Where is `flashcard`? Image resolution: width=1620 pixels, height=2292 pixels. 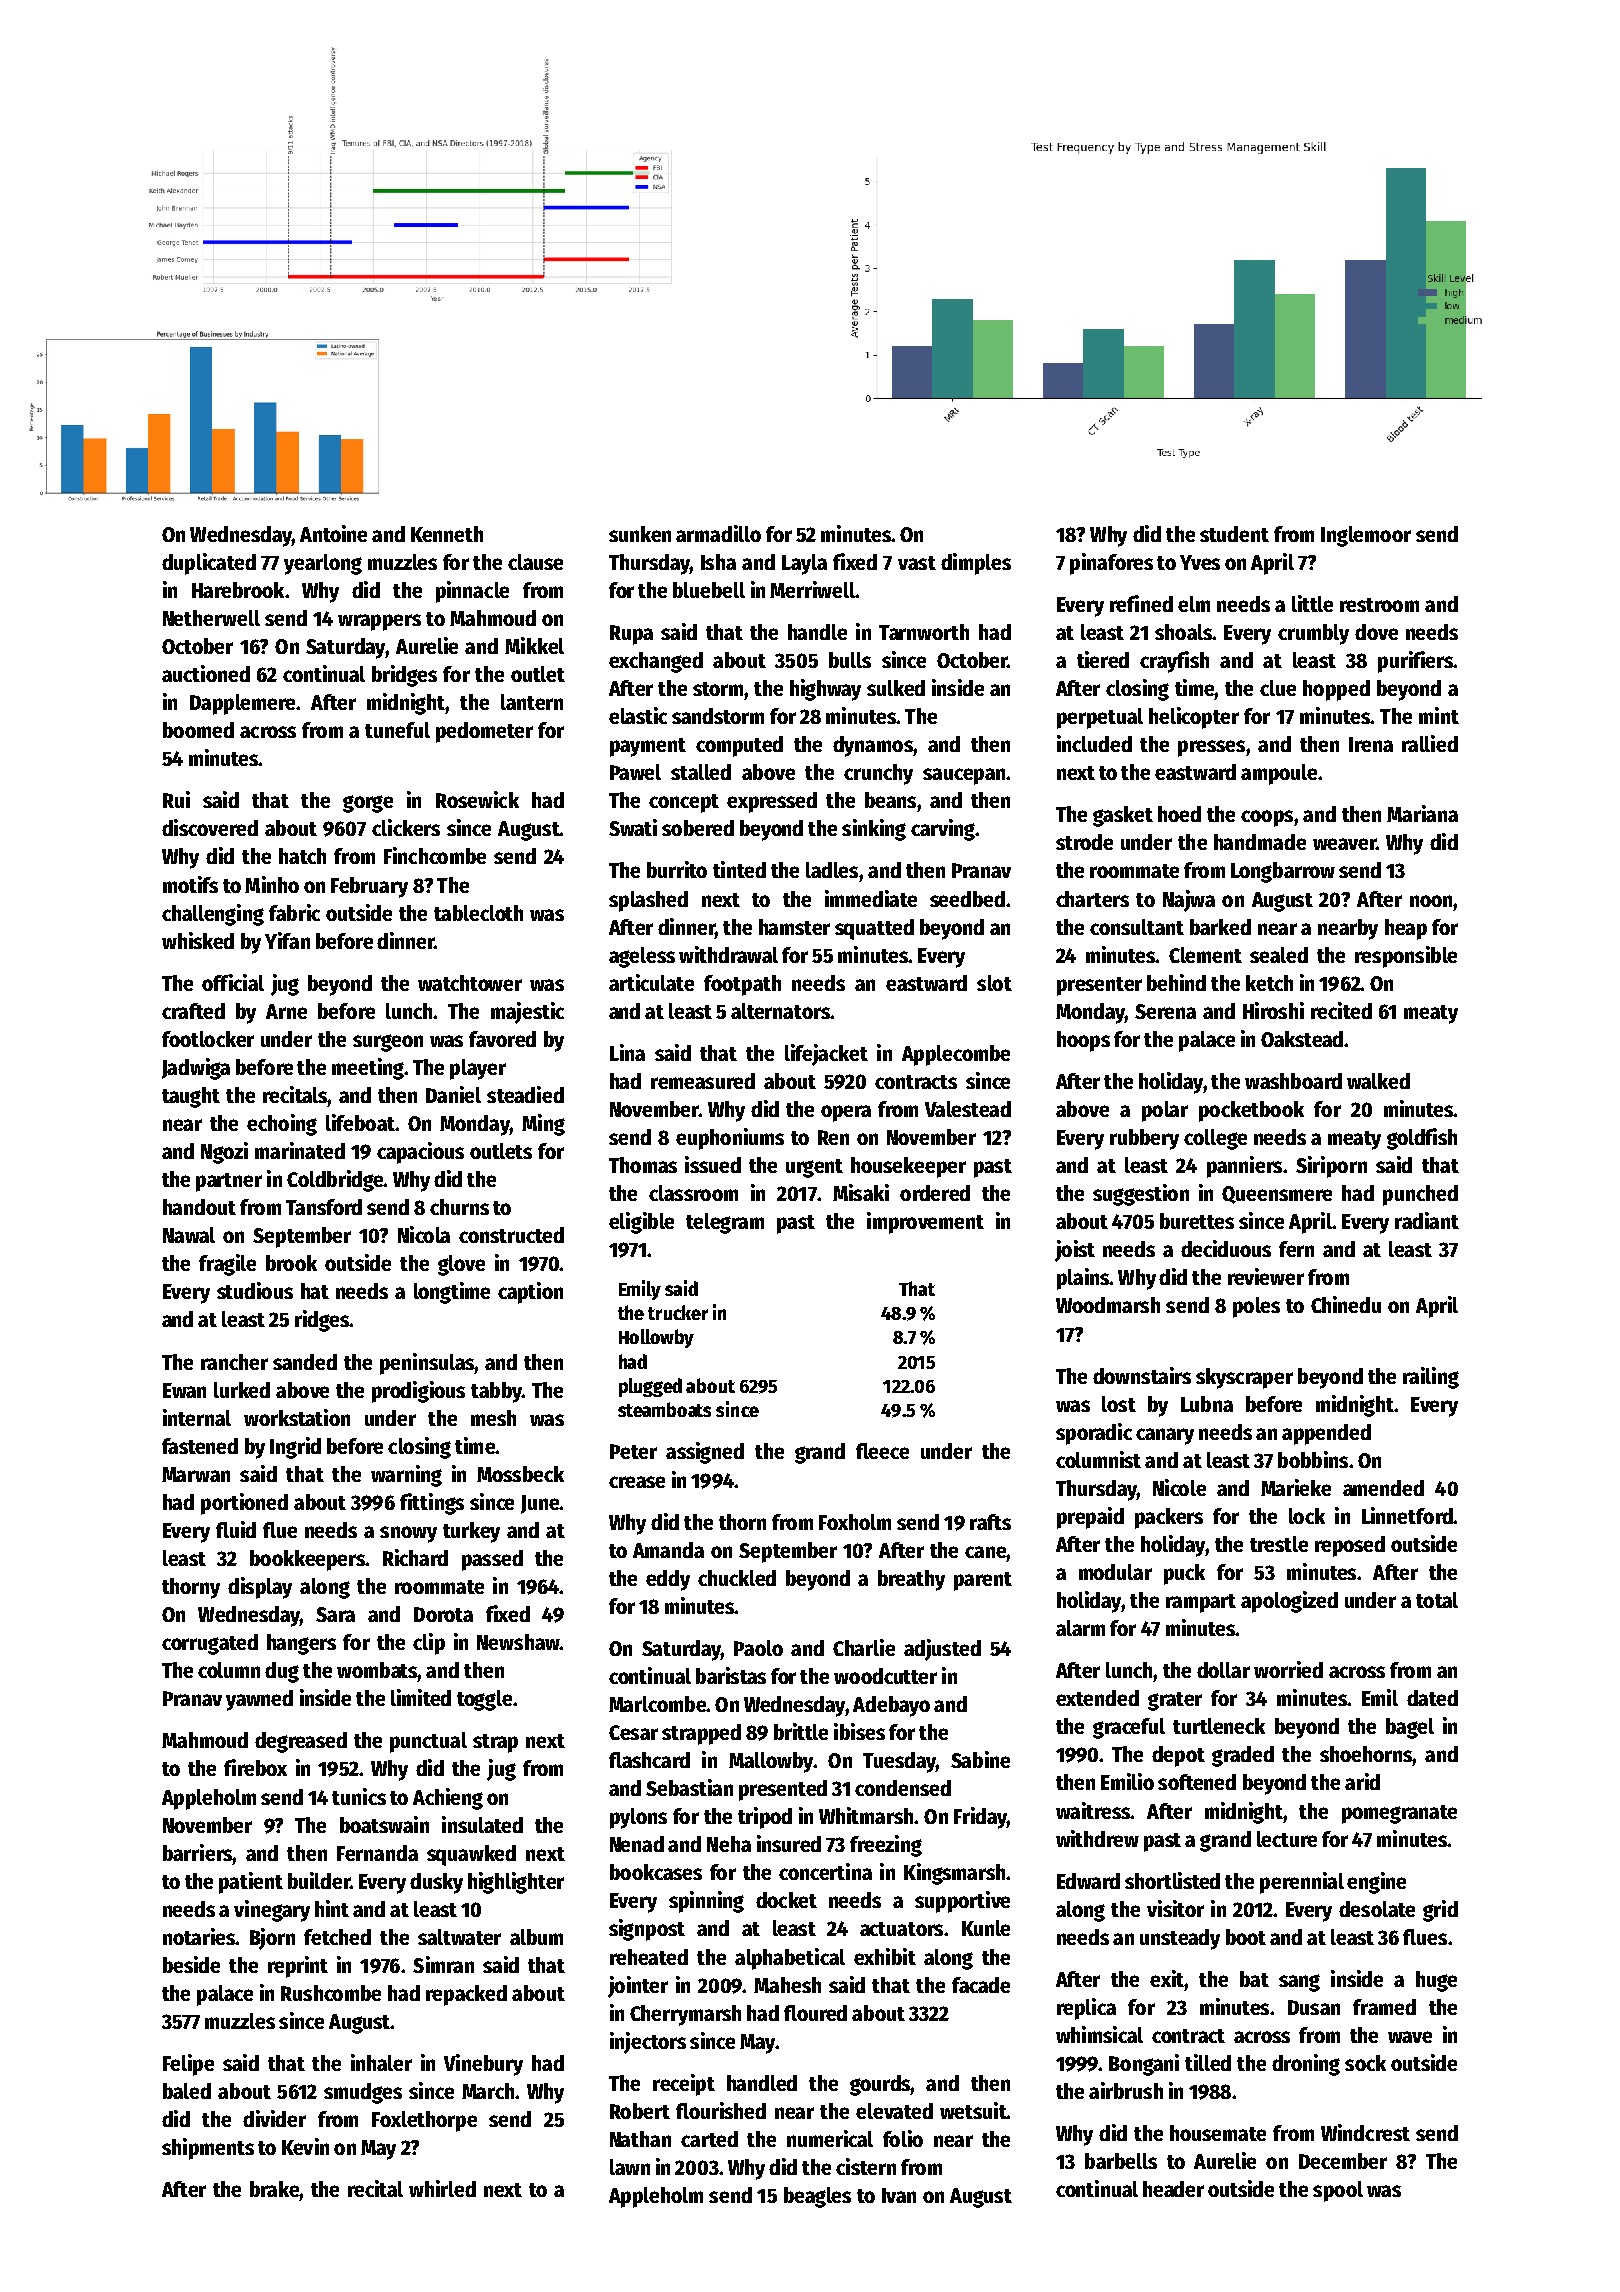
flashcard is located at coordinates (649, 1760).
